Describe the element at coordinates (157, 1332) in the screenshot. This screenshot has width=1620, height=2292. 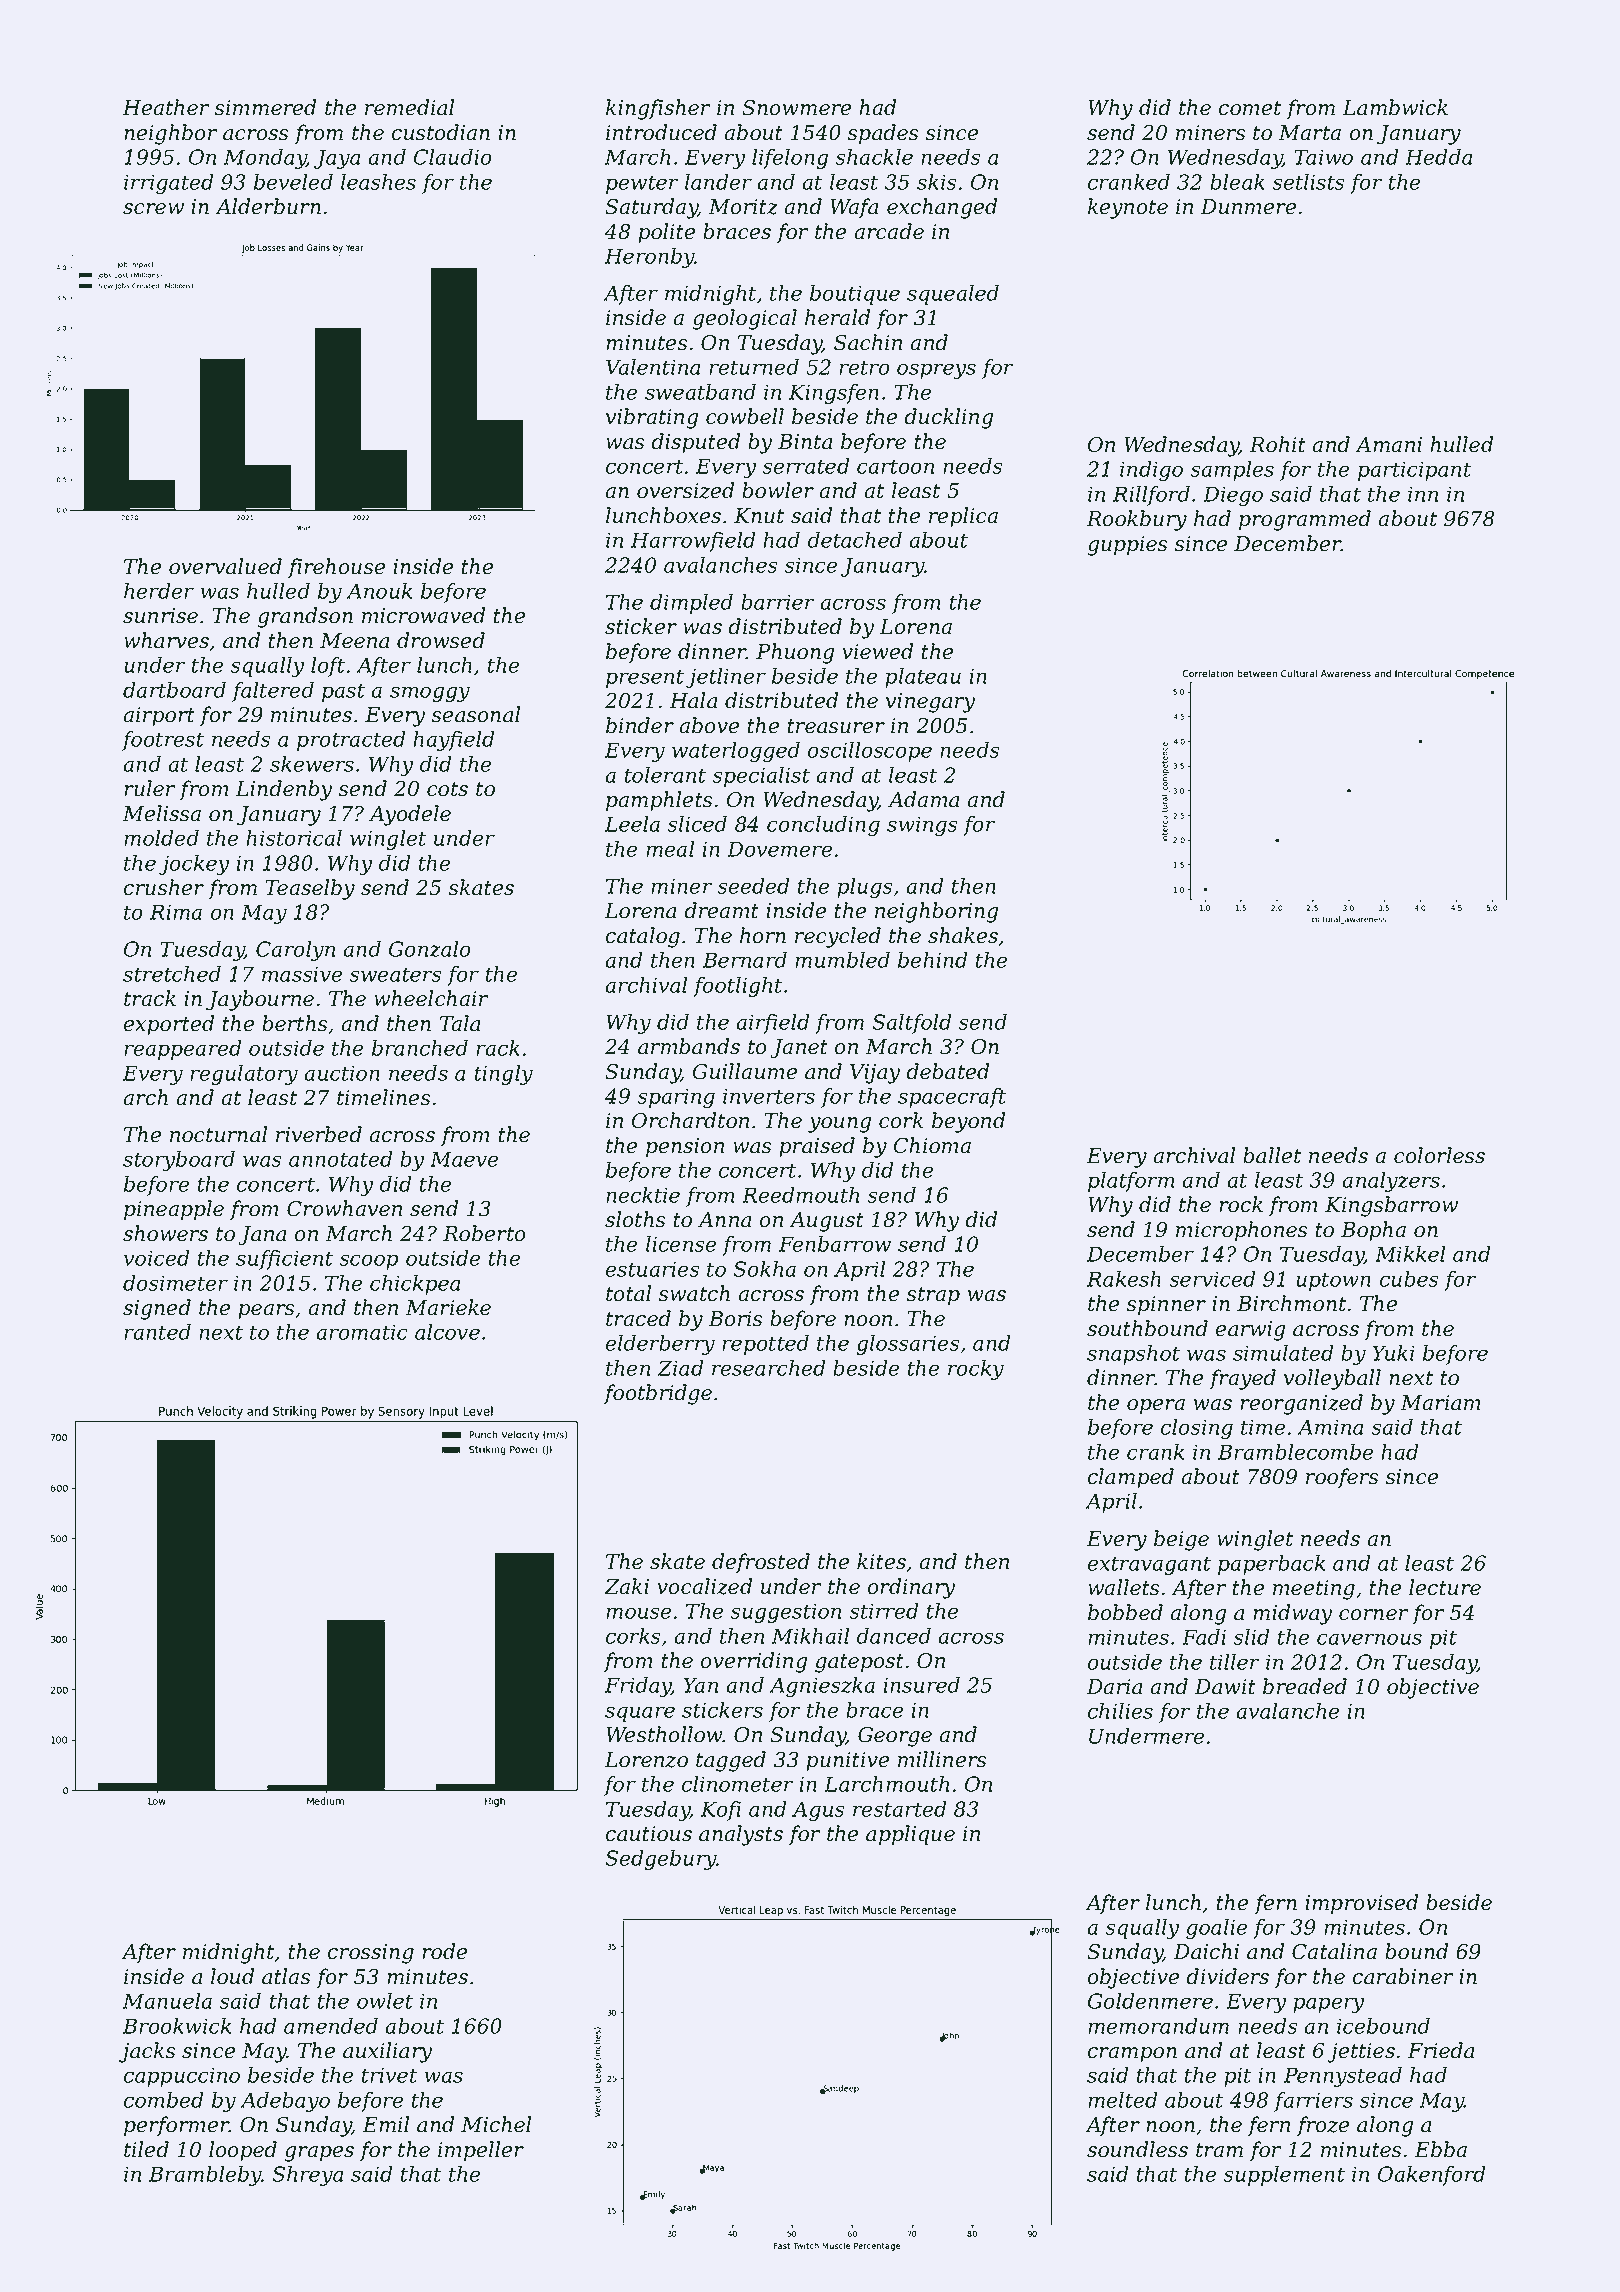
I see `ranted` at that location.
